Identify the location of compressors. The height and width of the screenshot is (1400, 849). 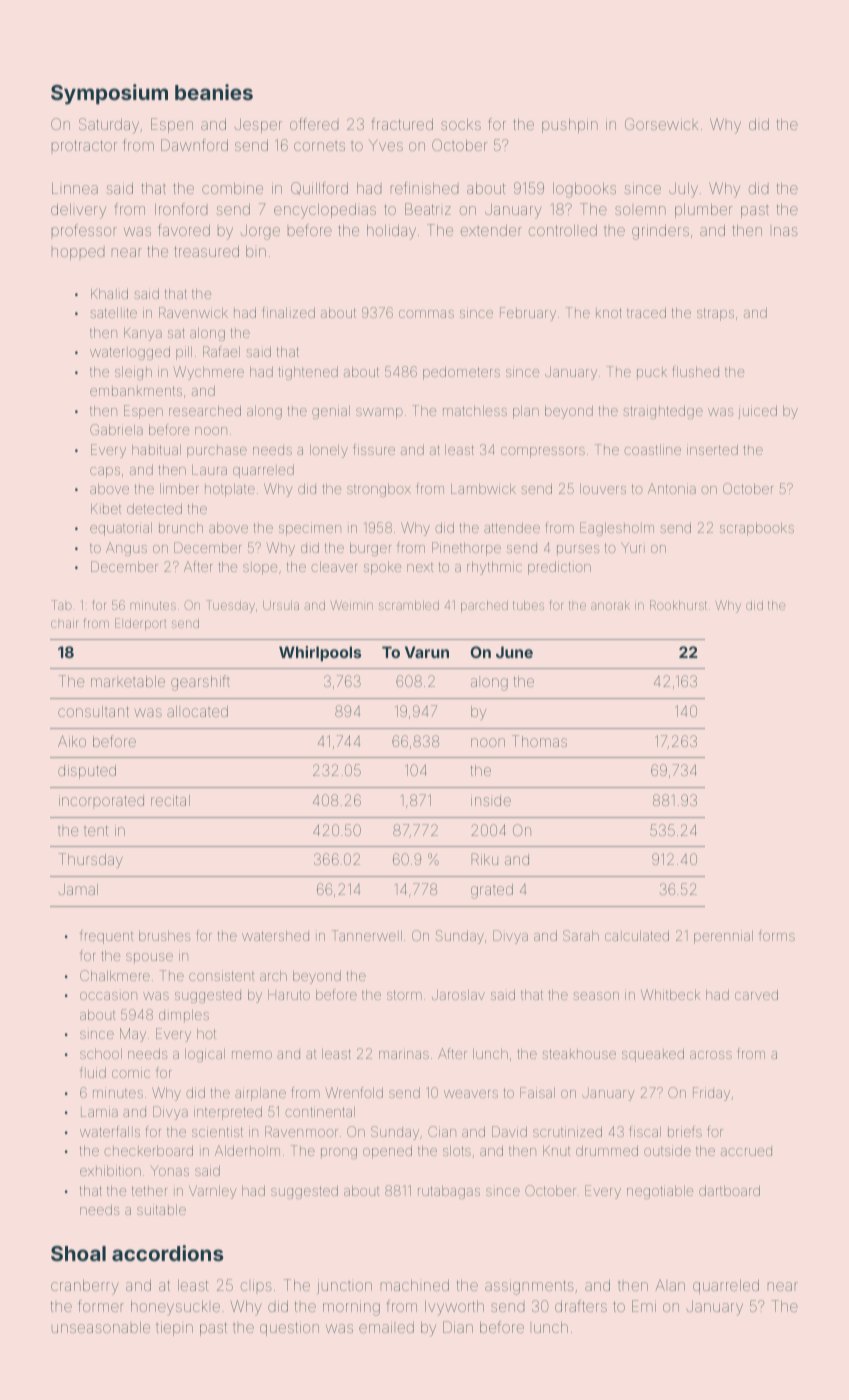
(543, 452).
